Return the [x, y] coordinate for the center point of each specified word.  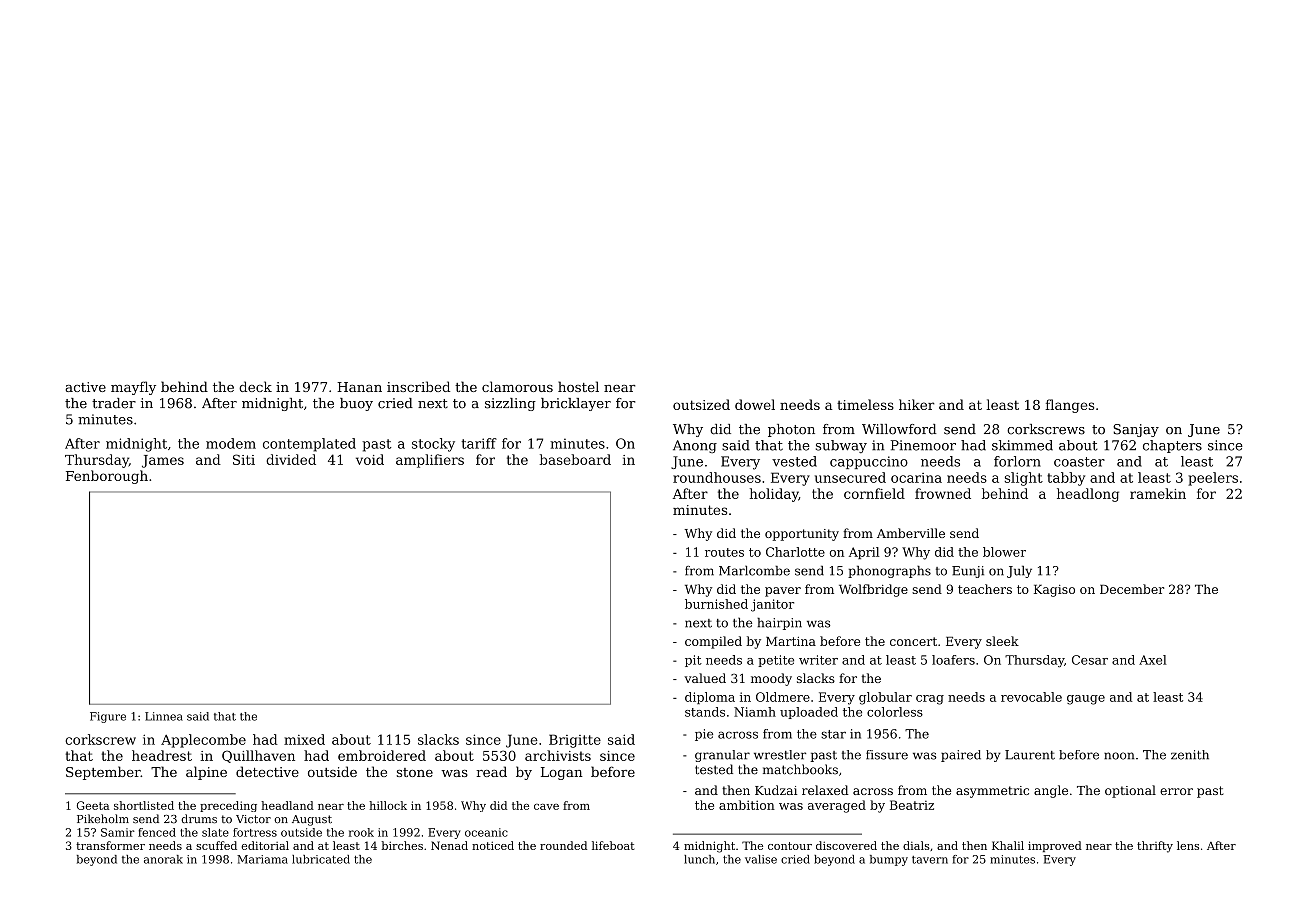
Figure [108, 717]
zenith [1190, 755]
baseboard [575, 459]
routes [724, 552]
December [1132, 589]
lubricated [321, 859]
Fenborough [107, 477]
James [163, 461]
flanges [1069, 406]
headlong [1088, 495]
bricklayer [576, 404]
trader [114, 403]
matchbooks [800, 769]
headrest [162, 755]
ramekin [1158, 493]
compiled [713, 642]
